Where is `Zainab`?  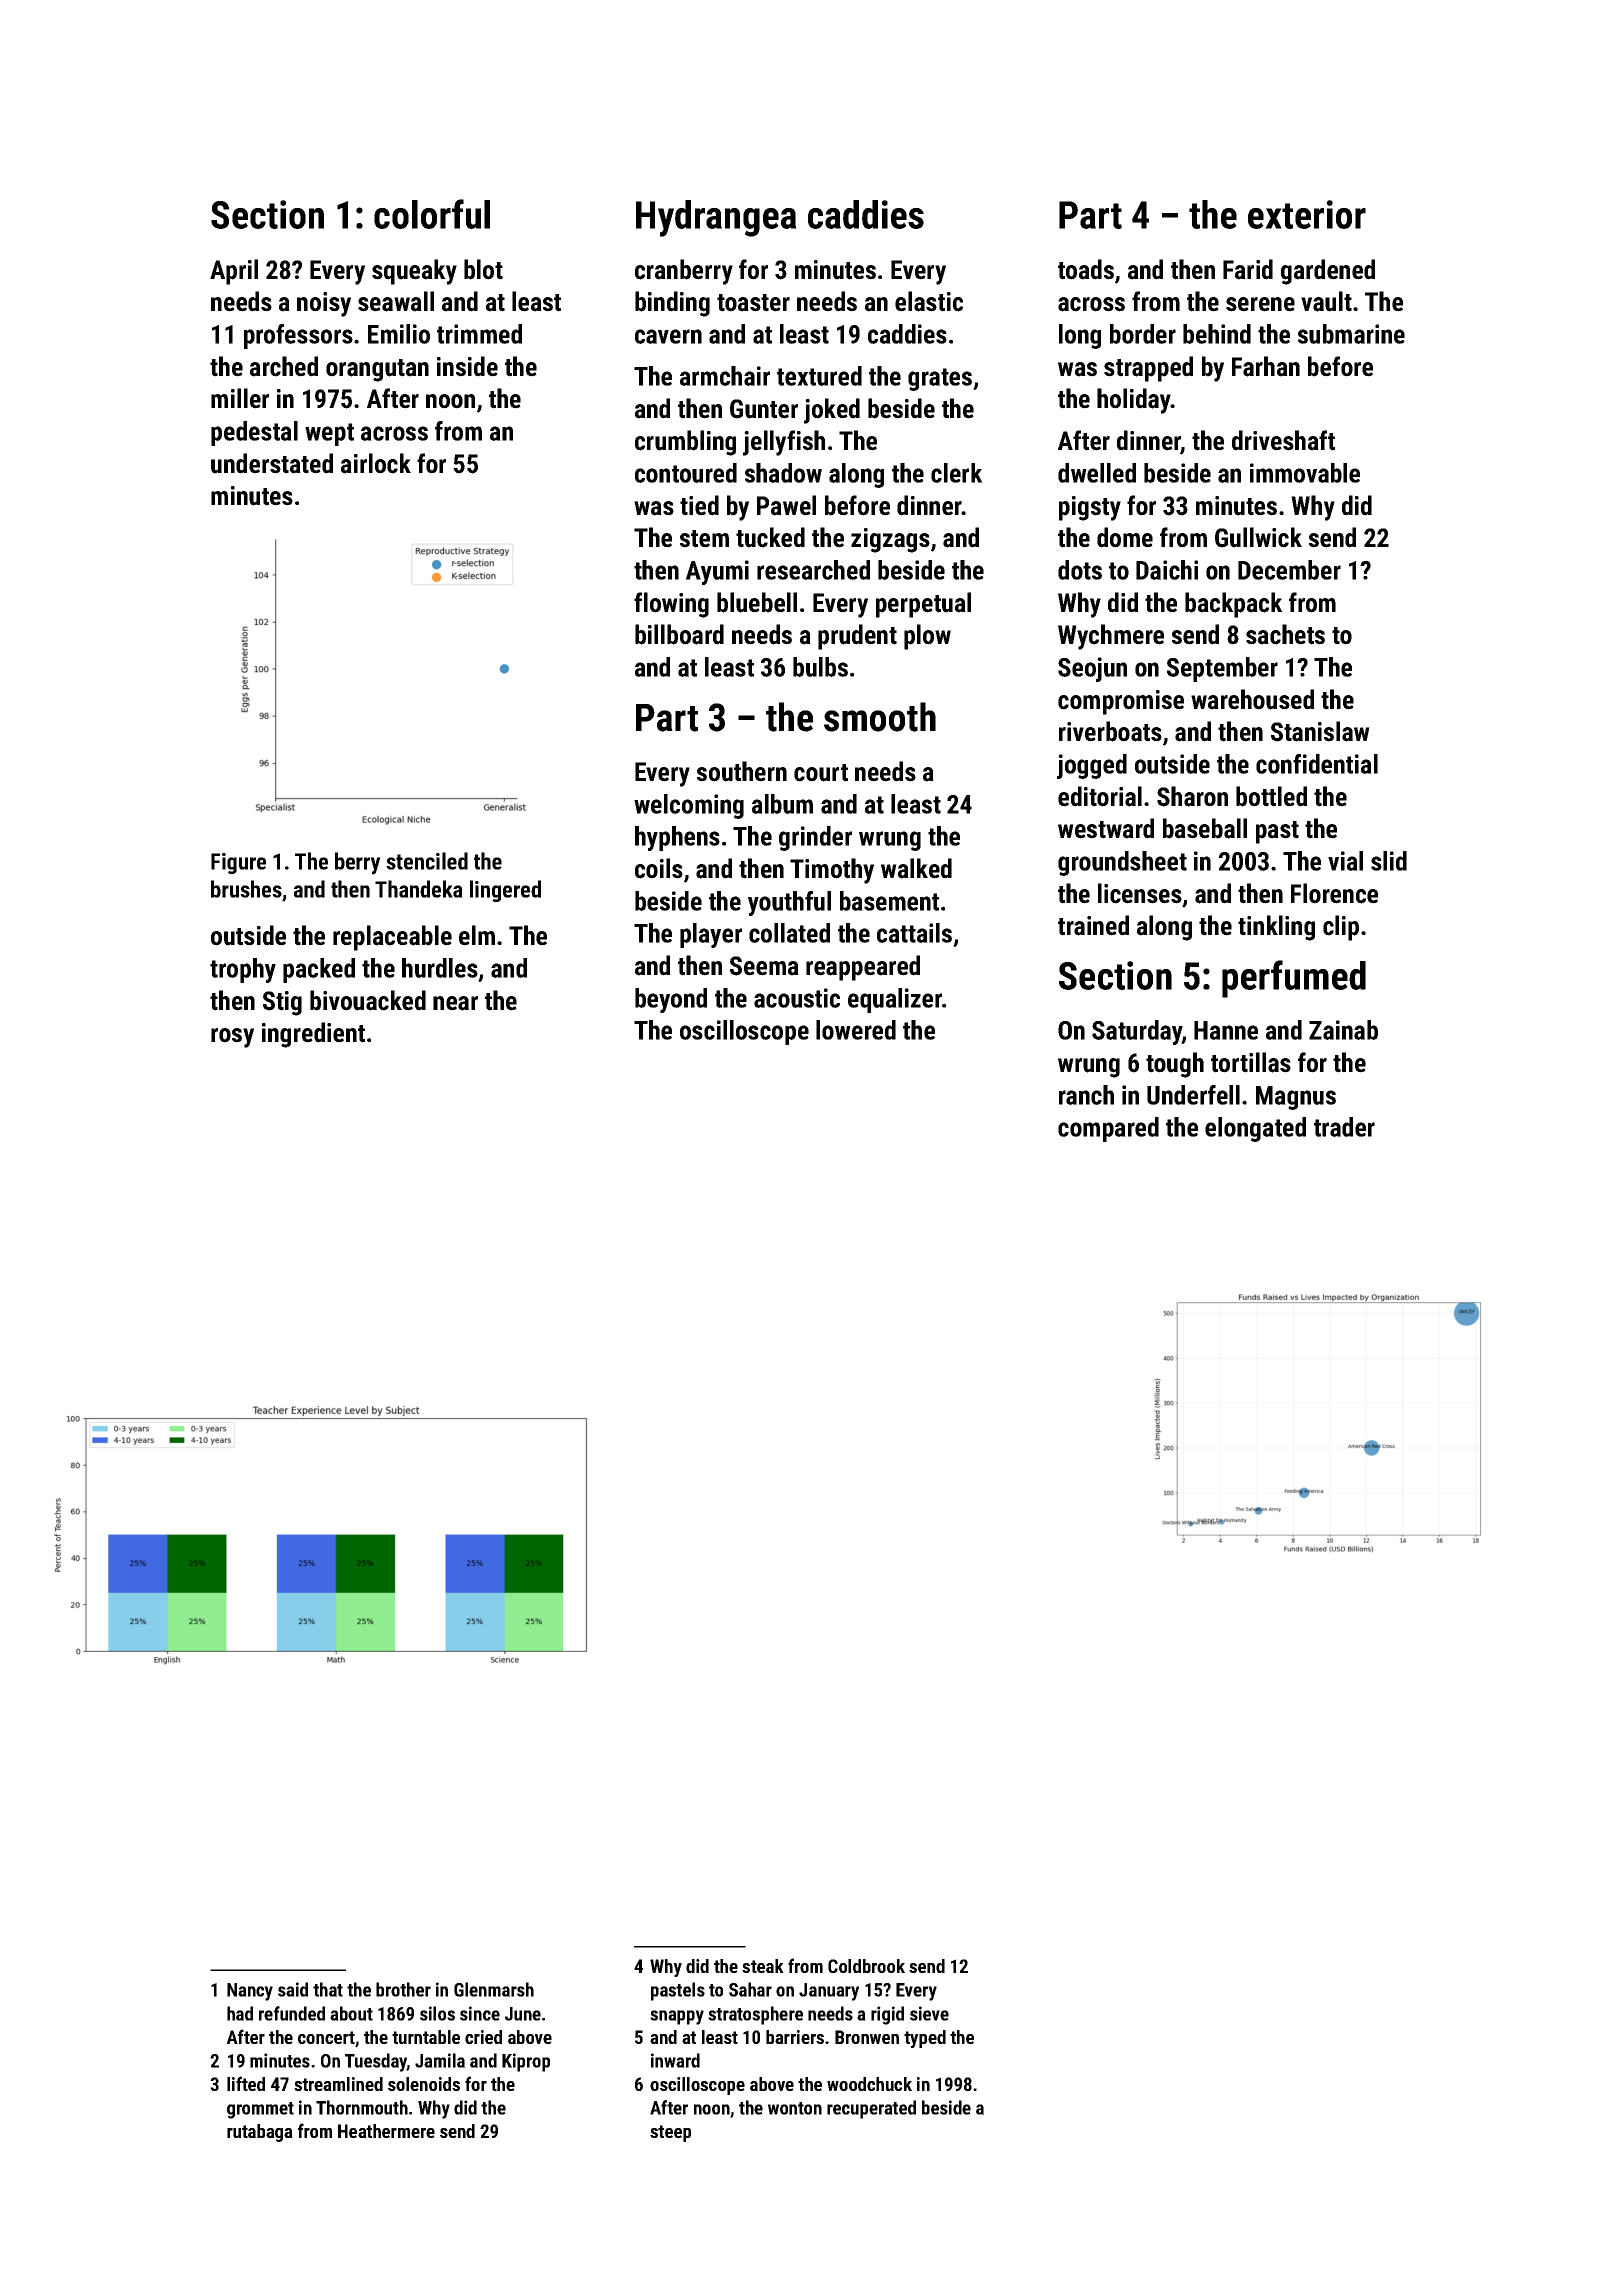 Zainab is located at coordinates (1343, 1030).
